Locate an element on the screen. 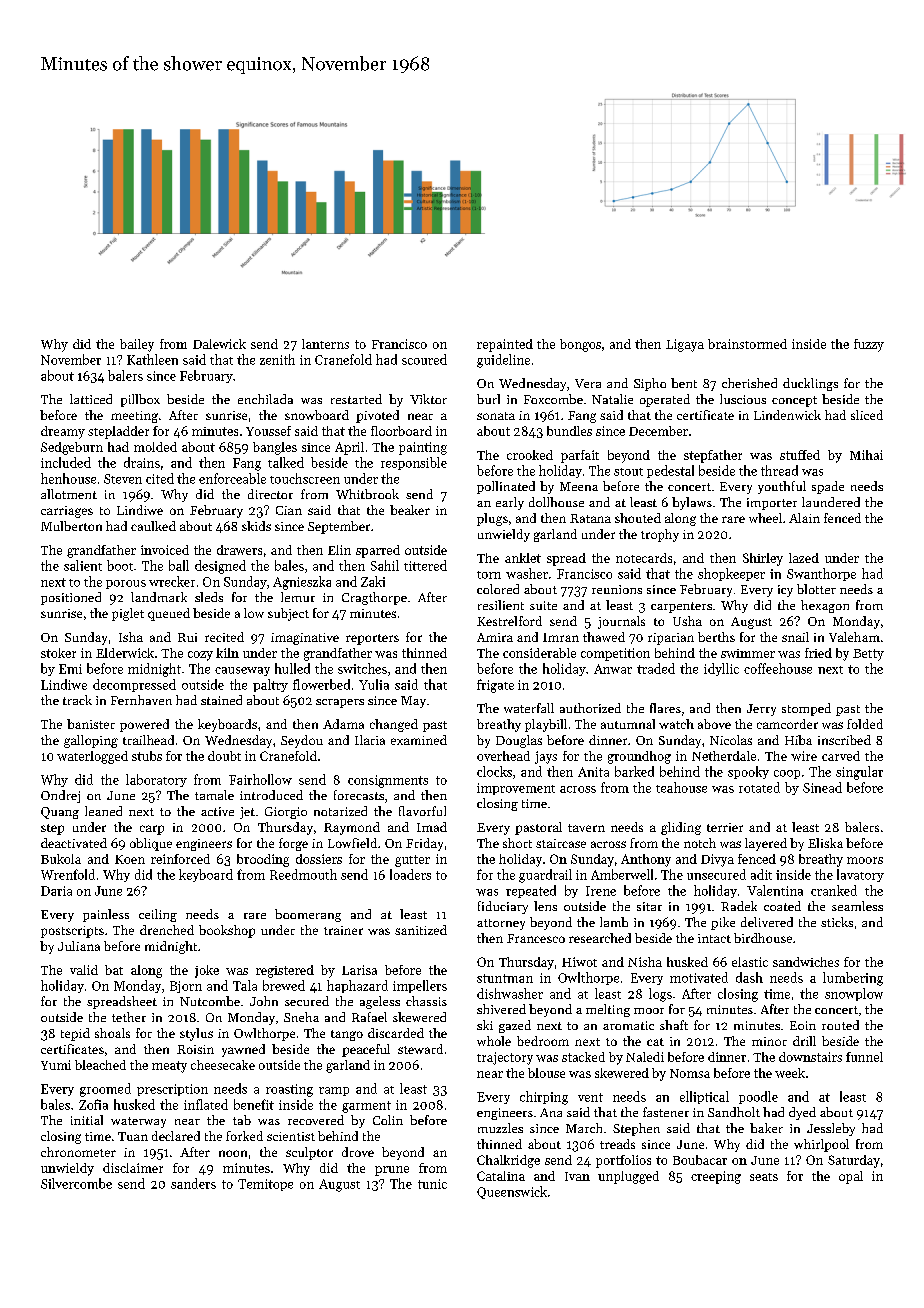 Image resolution: width=924 pixels, height=1308 pixels. Temitope is located at coordinates (265, 1185).
